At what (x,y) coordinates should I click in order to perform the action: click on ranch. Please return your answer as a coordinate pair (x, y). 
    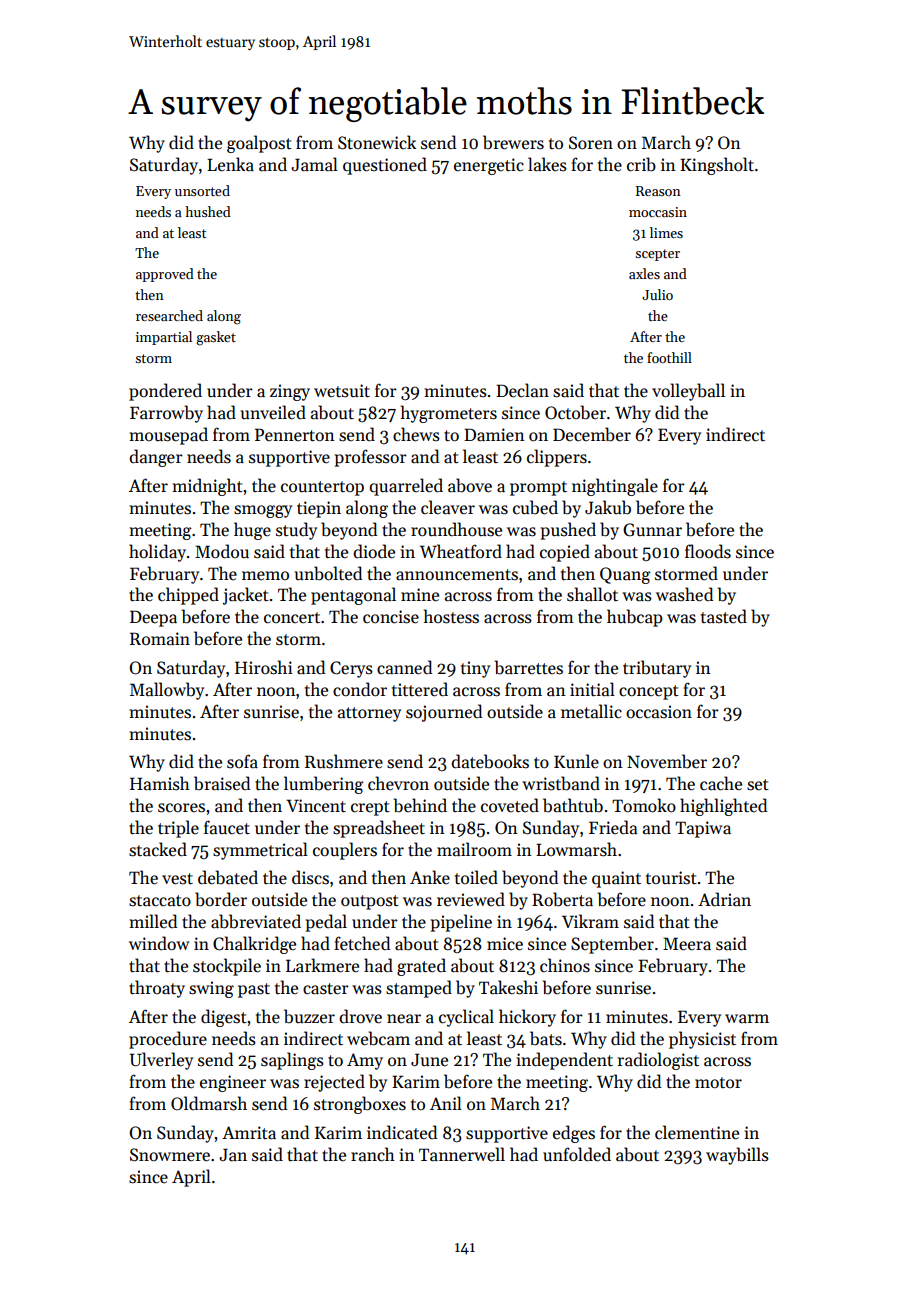
    Looking at the image, I should click on (373, 1154).
